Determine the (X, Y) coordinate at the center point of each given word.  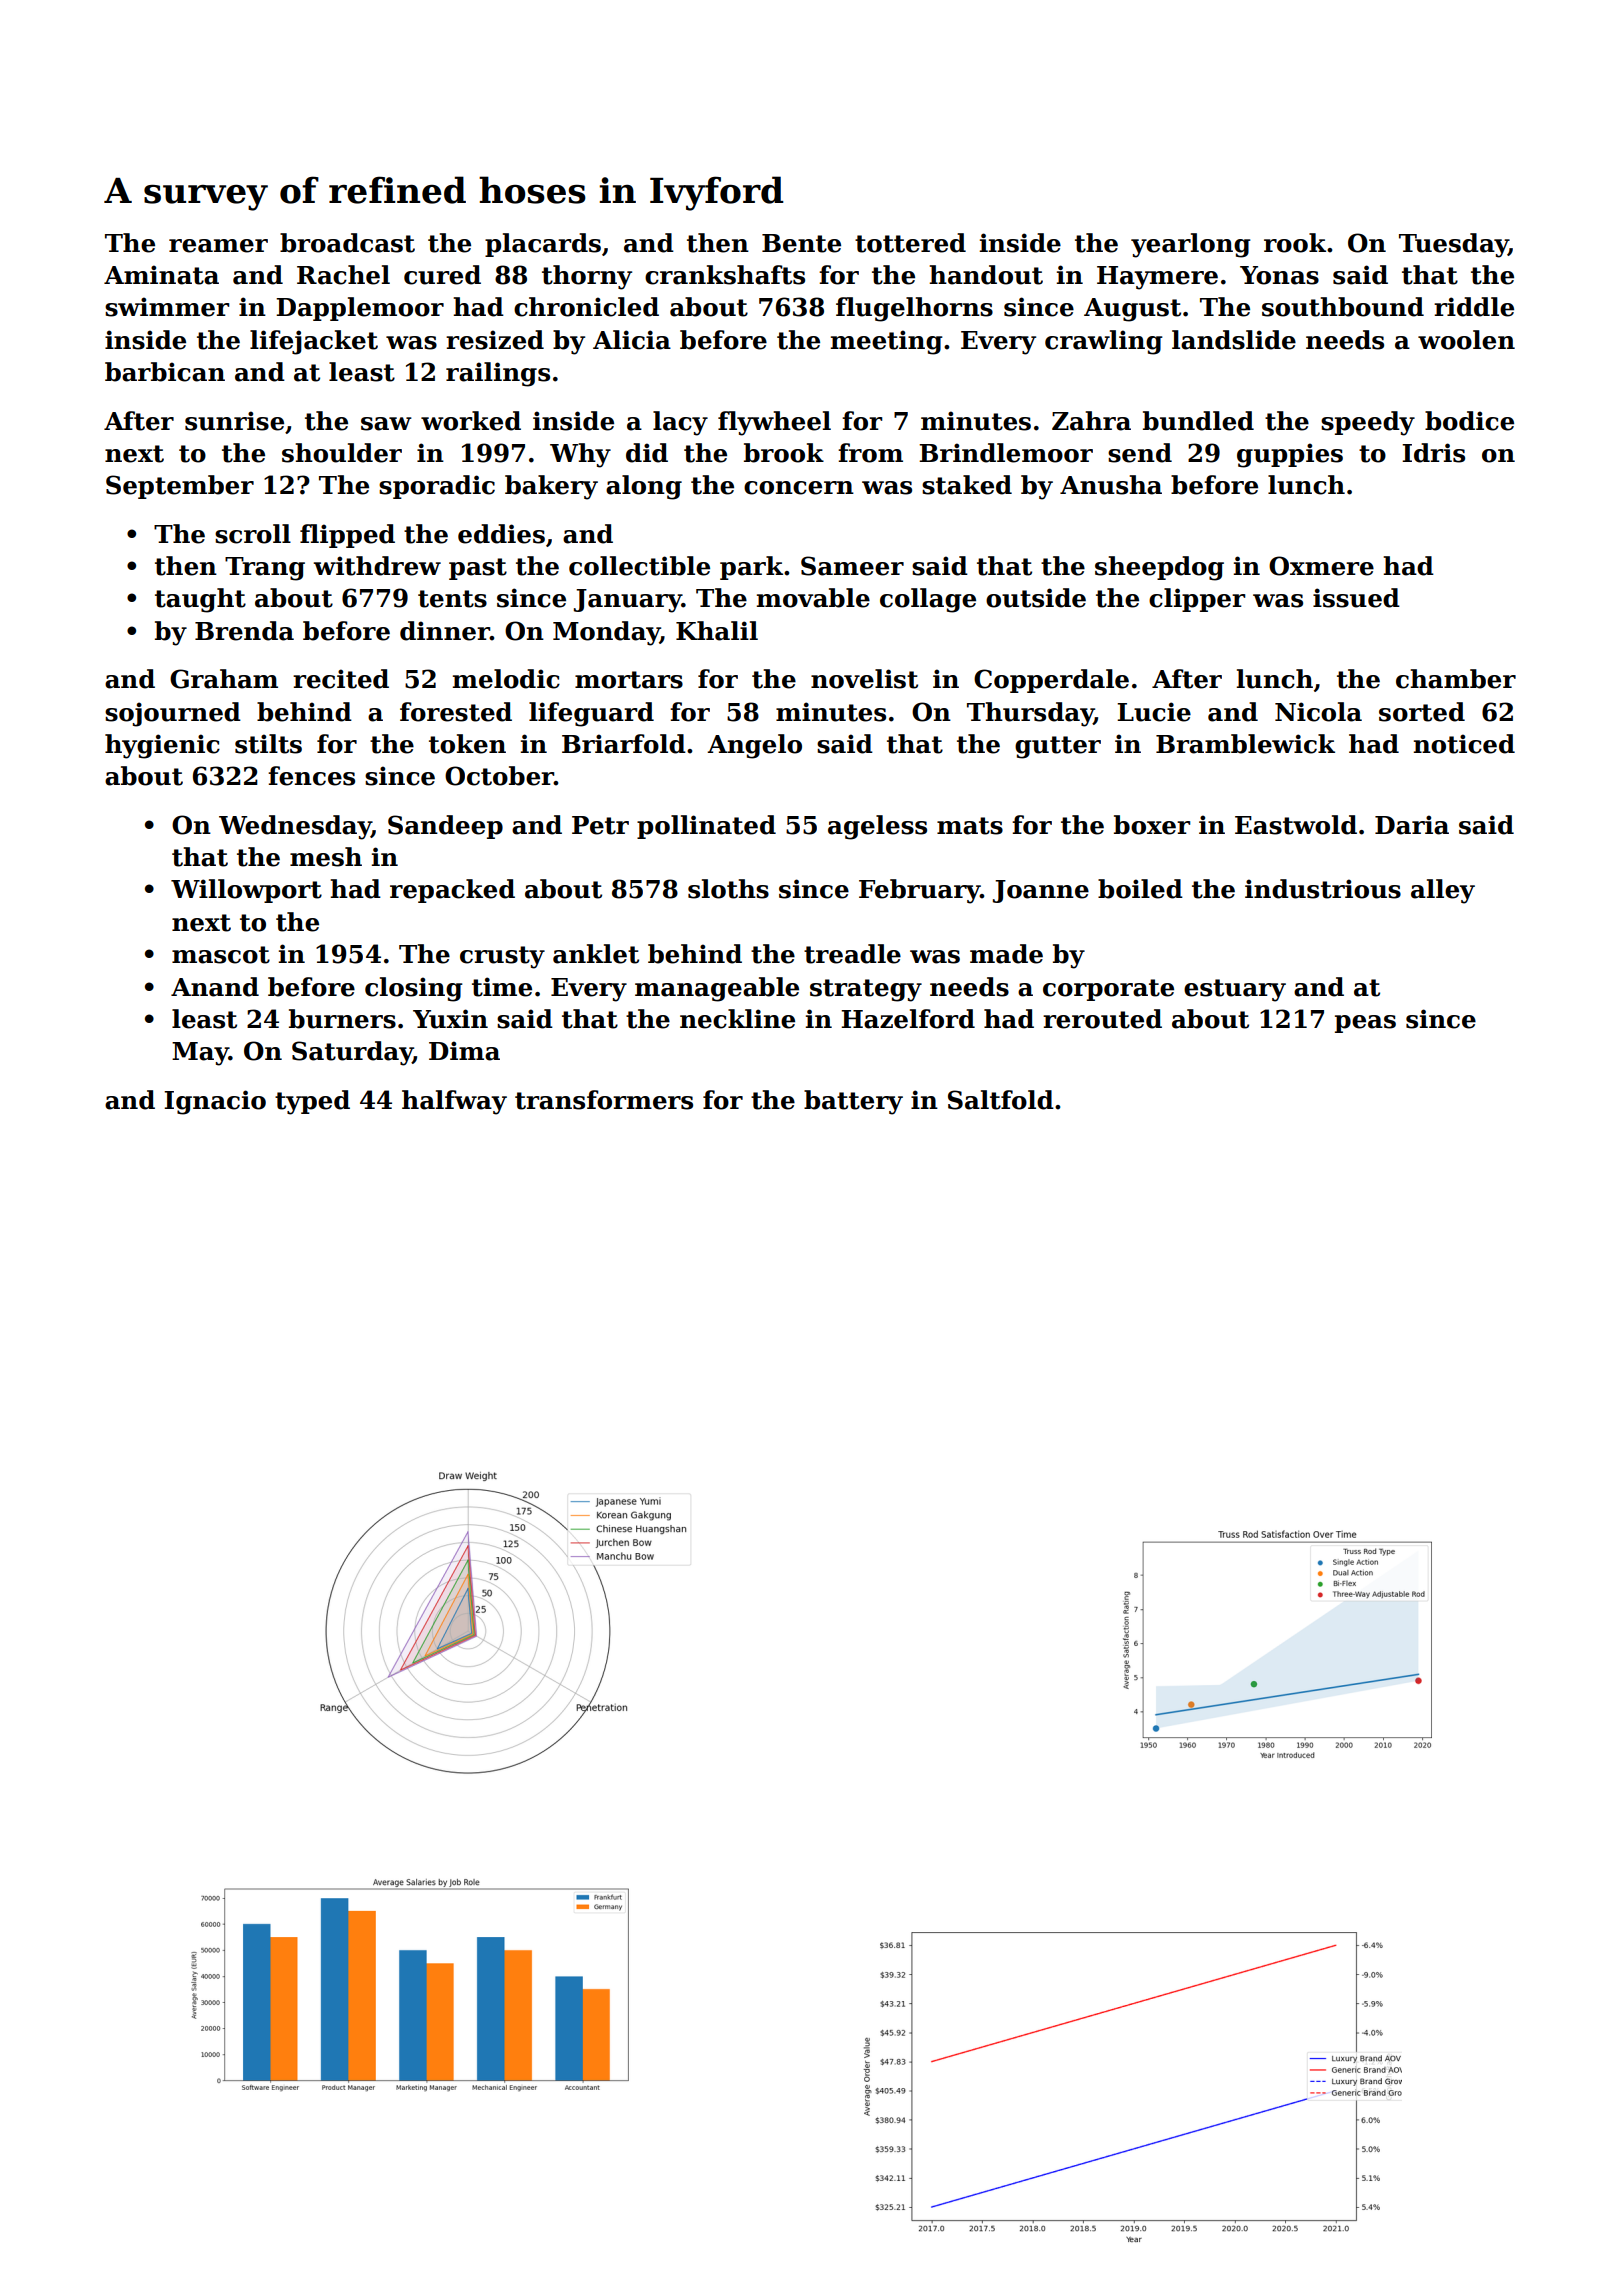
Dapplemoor (360, 309)
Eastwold (1296, 825)
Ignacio (215, 1102)
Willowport (246, 891)
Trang (265, 569)
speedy (1368, 423)
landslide (1234, 340)
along (644, 487)
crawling (1104, 342)
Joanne (1041, 891)
